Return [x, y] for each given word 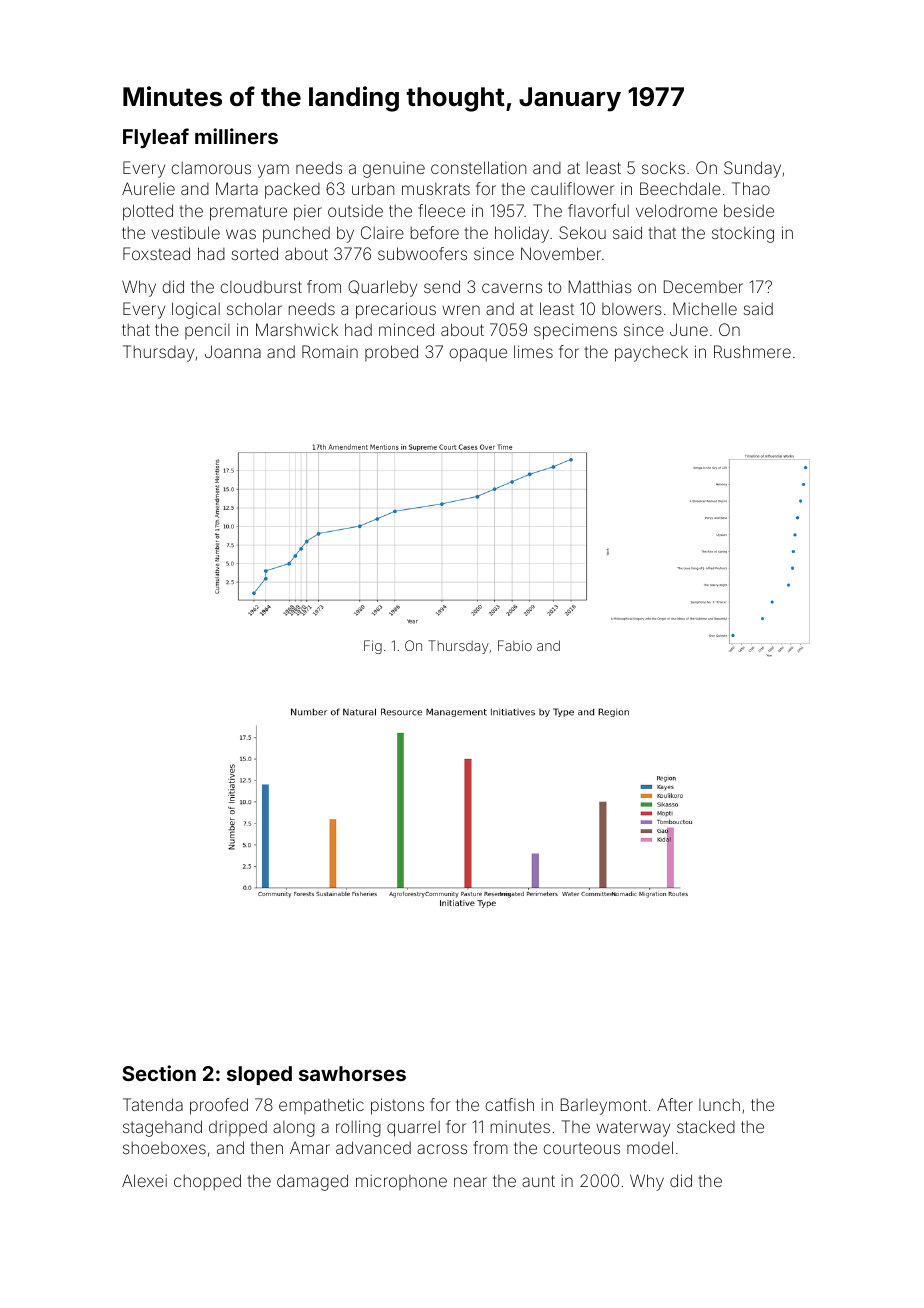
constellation [478, 167]
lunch [719, 1105]
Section [159, 1073]
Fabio [515, 645]
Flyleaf [156, 138]
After [675, 1104]
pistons [397, 1106]
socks [663, 167]
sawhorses [352, 1073]
